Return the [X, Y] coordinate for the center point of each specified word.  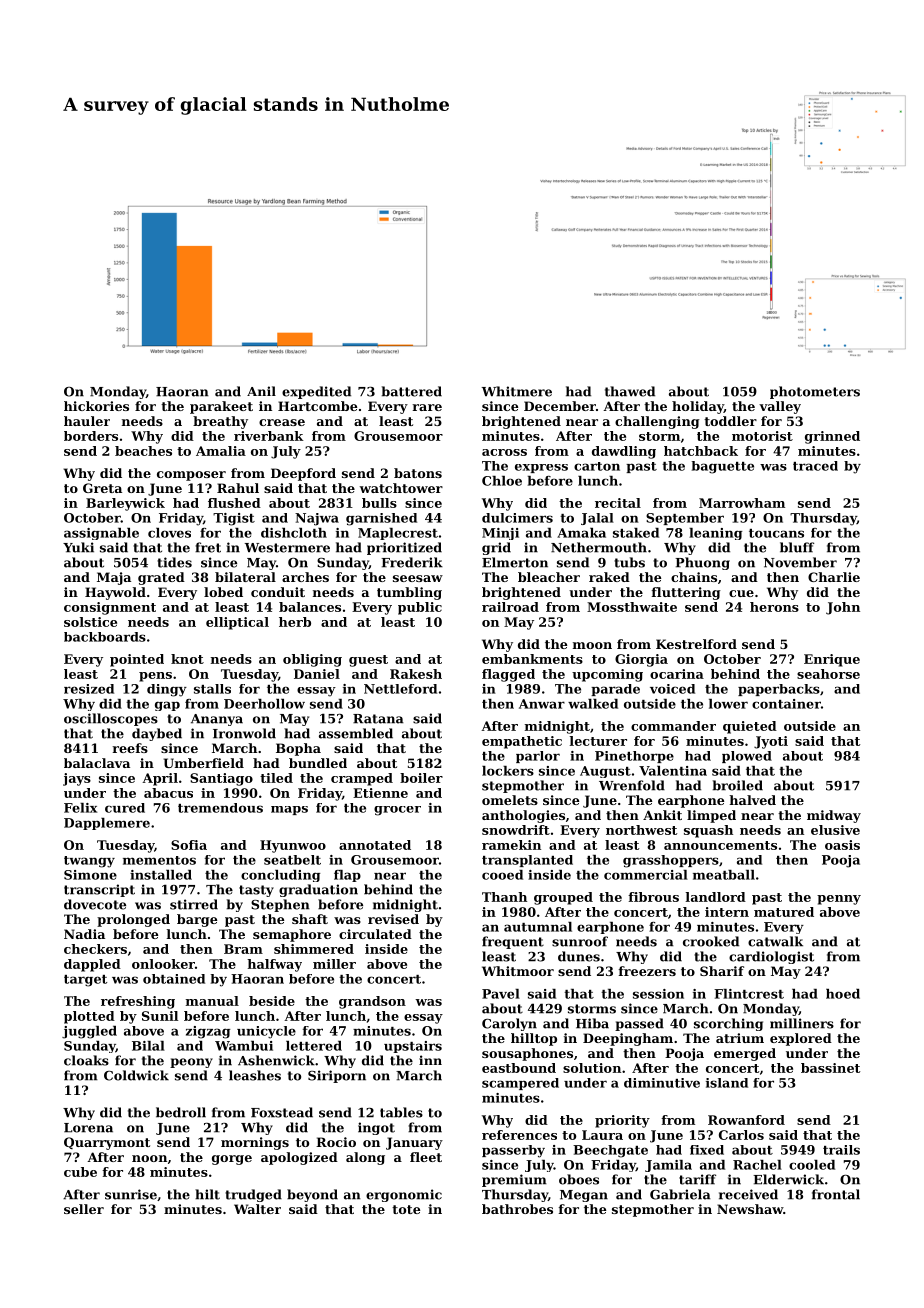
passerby [513, 1151]
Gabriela [680, 1194]
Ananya [217, 720]
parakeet [221, 407]
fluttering [686, 593]
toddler [730, 421]
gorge [232, 1160]
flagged [508, 675]
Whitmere [517, 391]
